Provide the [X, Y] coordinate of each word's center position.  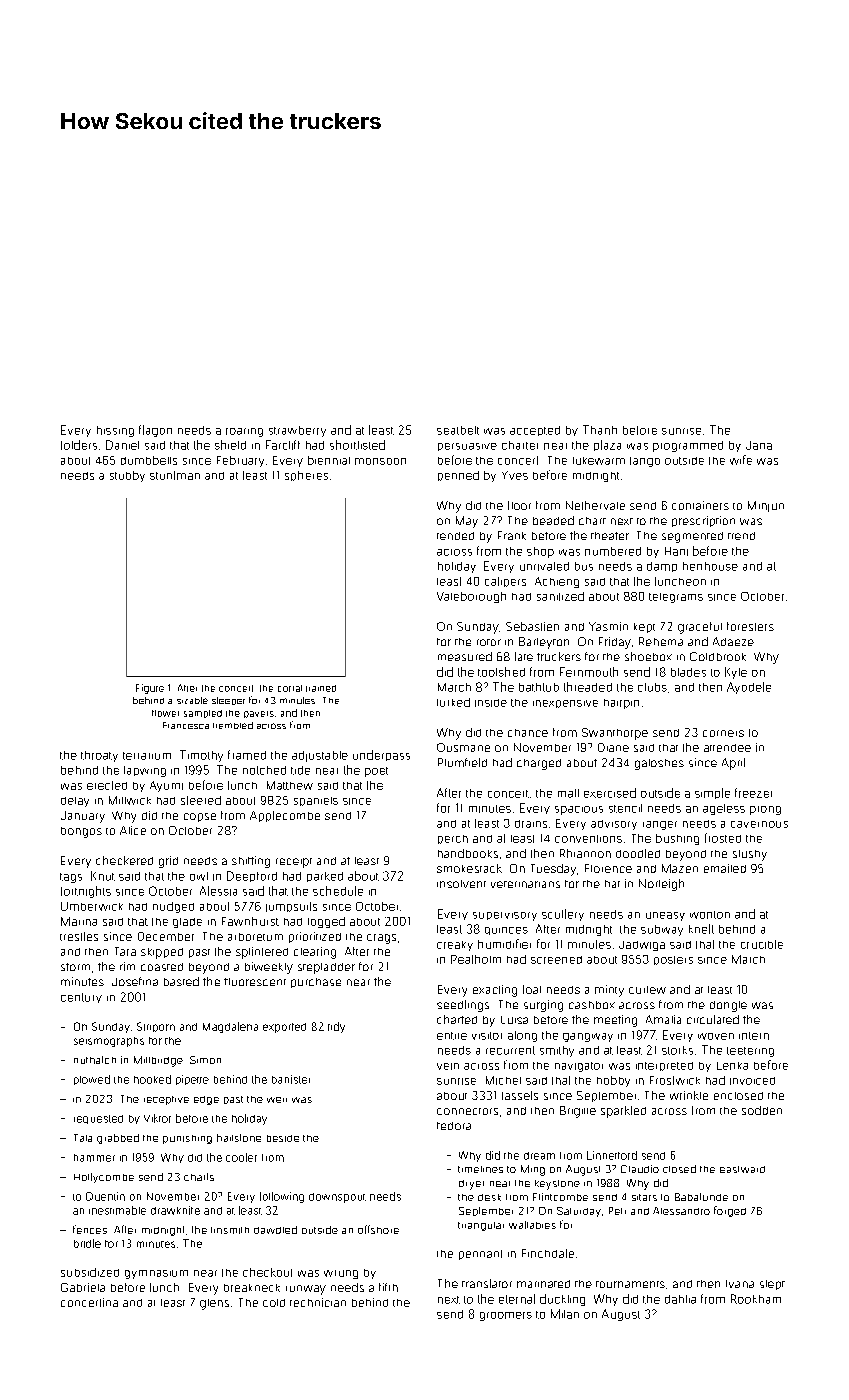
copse [200, 817]
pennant [480, 1255]
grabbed [118, 1139]
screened [556, 960]
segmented [692, 537]
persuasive [467, 447]
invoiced [752, 1081]
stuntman [175, 475]
